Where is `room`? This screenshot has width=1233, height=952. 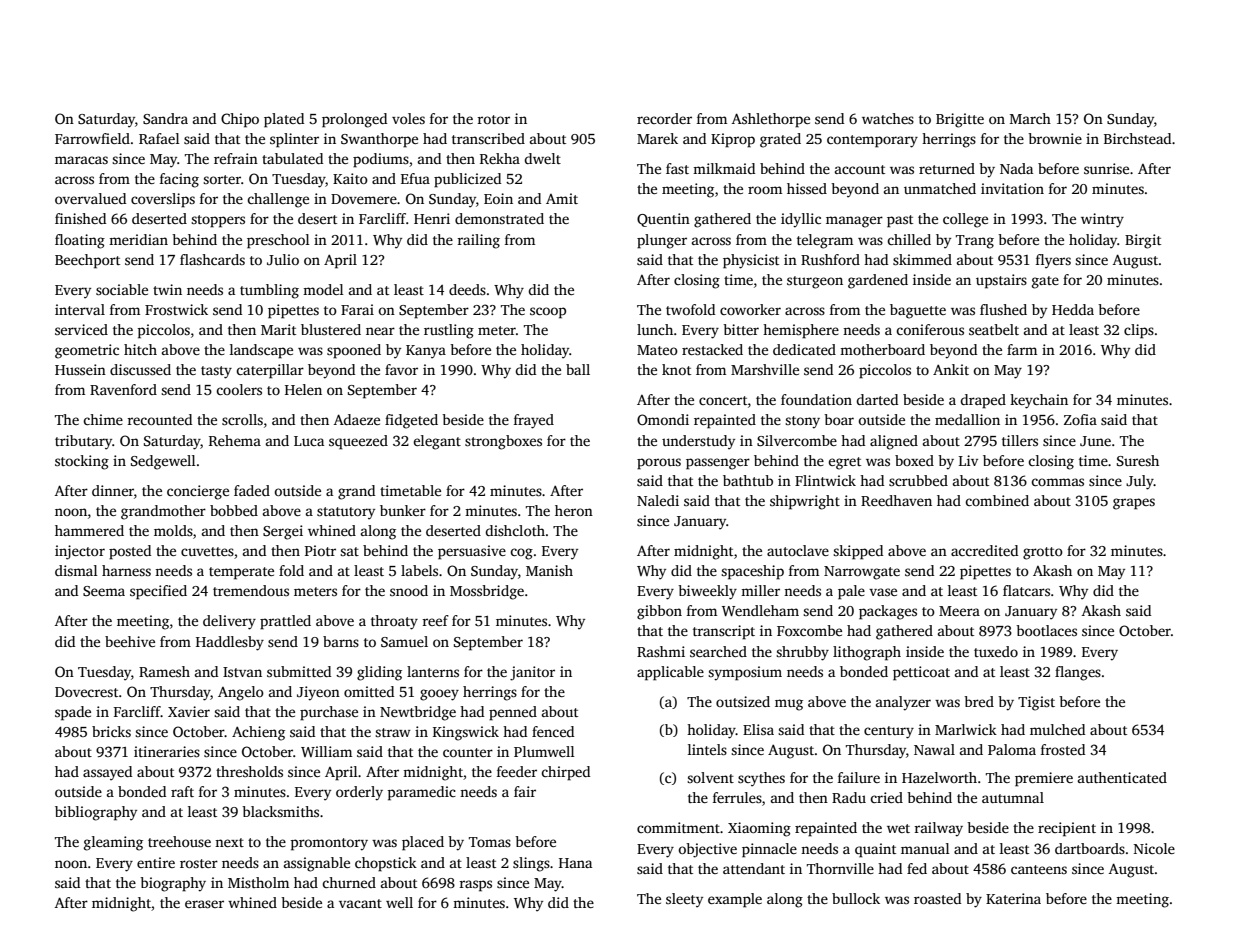 room is located at coordinates (765, 190).
